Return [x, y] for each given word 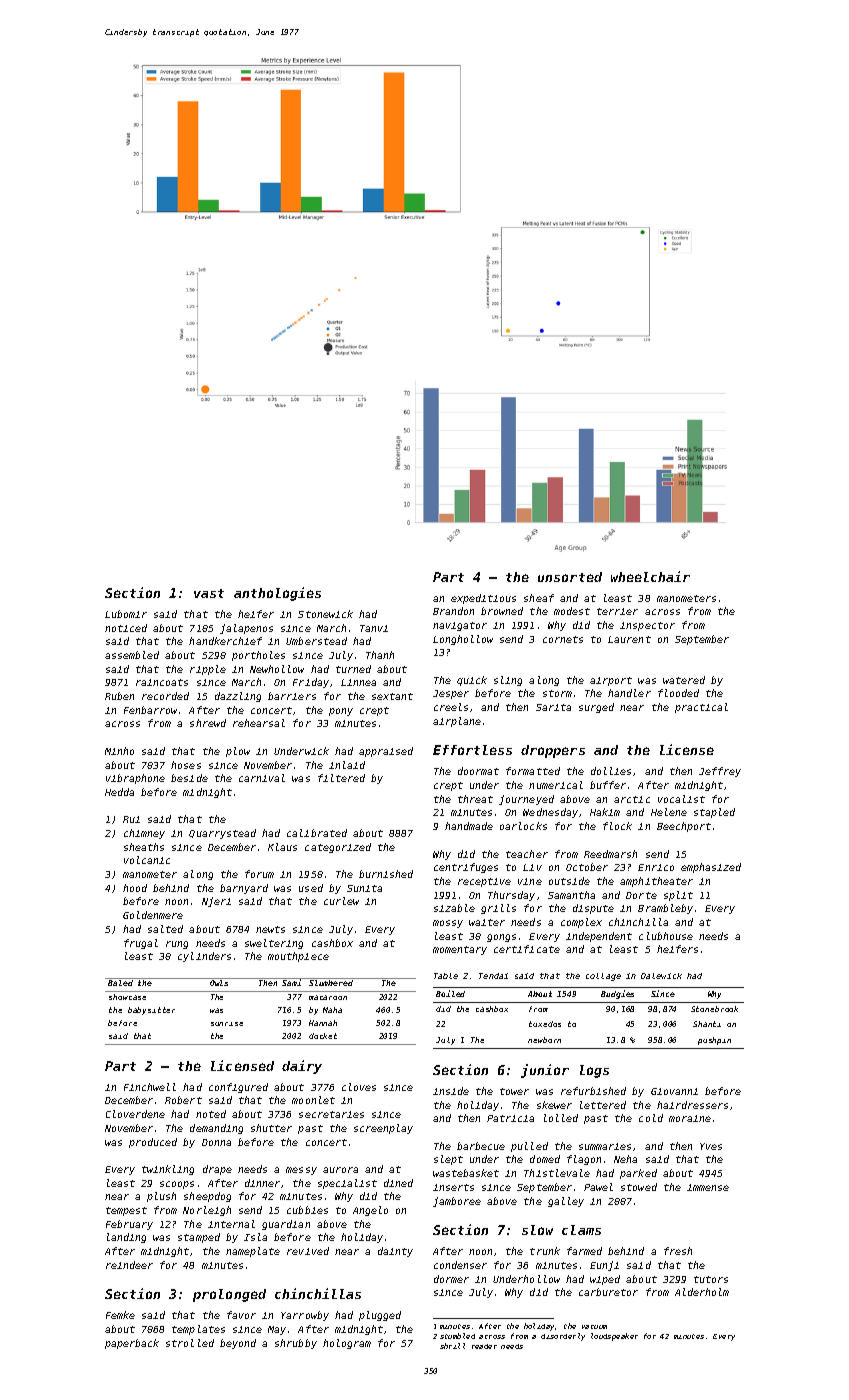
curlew [341, 901]
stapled [714, 813]
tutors [711, 1279]
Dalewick [661, 976]
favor [241, 1315]
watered [684, 680]
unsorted [570, 577]
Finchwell [150, 1087]
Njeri [216, 902]
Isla [255, 1237]
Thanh [380, 655]
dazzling [238, 697]
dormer [451, 1279]
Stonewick [325, 614]
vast [209, 593]
